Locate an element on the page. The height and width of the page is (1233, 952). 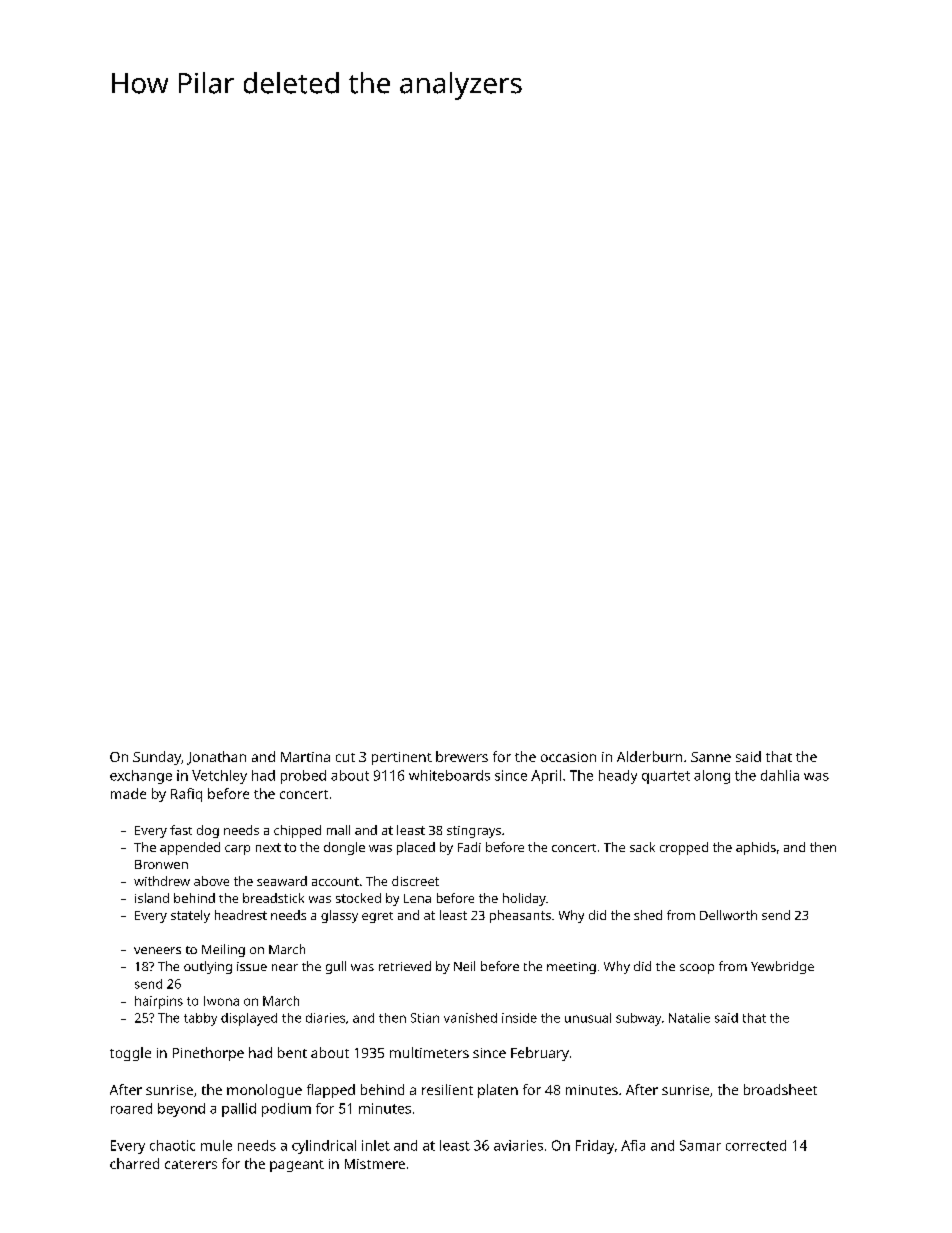
stately is located at coordinates (190, 916).
